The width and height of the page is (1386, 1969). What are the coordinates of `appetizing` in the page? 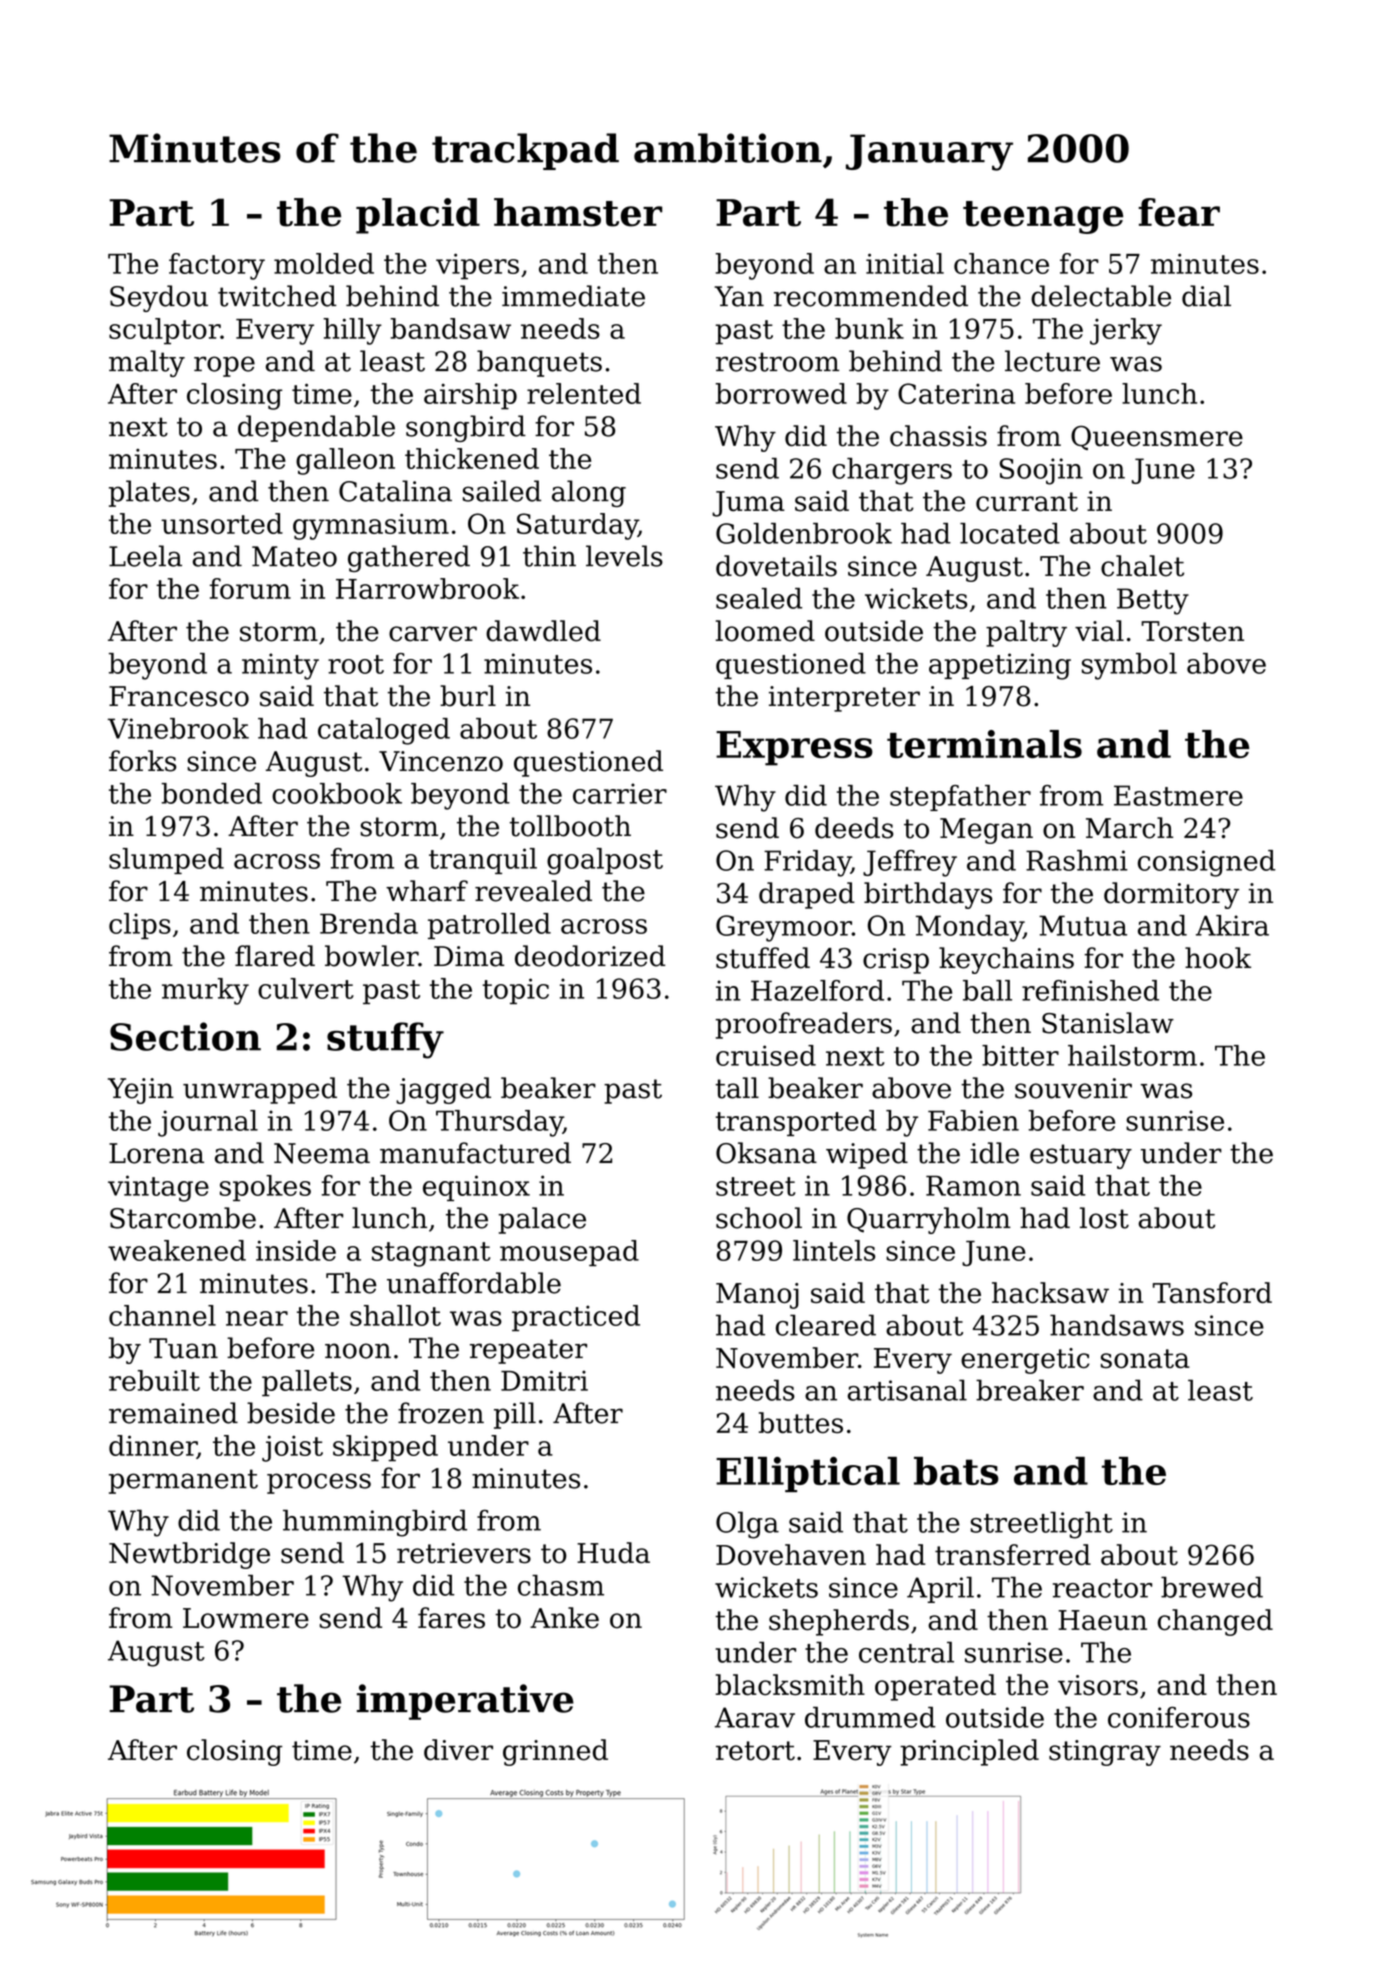 It's located at (1000, 666).
